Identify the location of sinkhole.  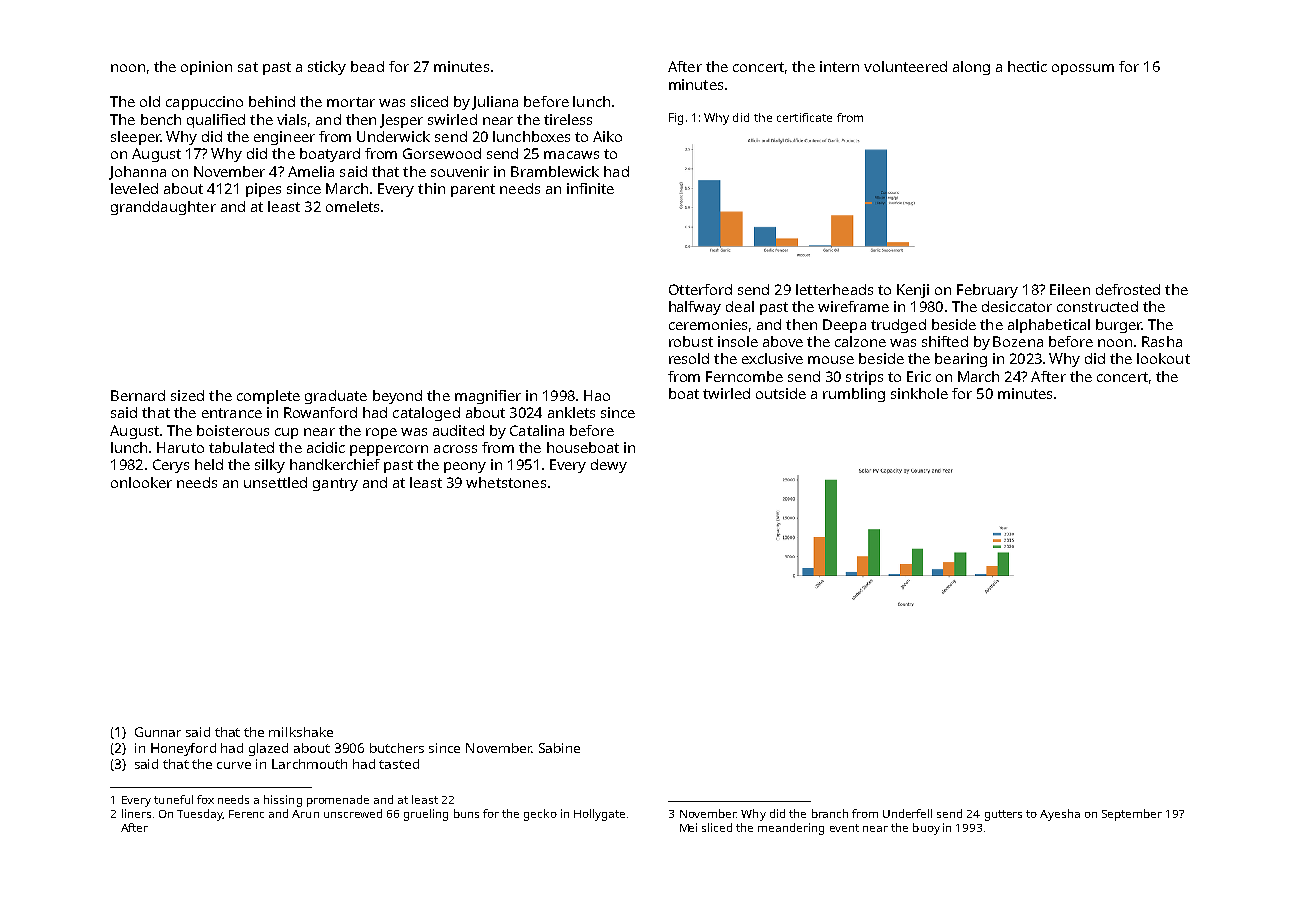
(919, 393).
